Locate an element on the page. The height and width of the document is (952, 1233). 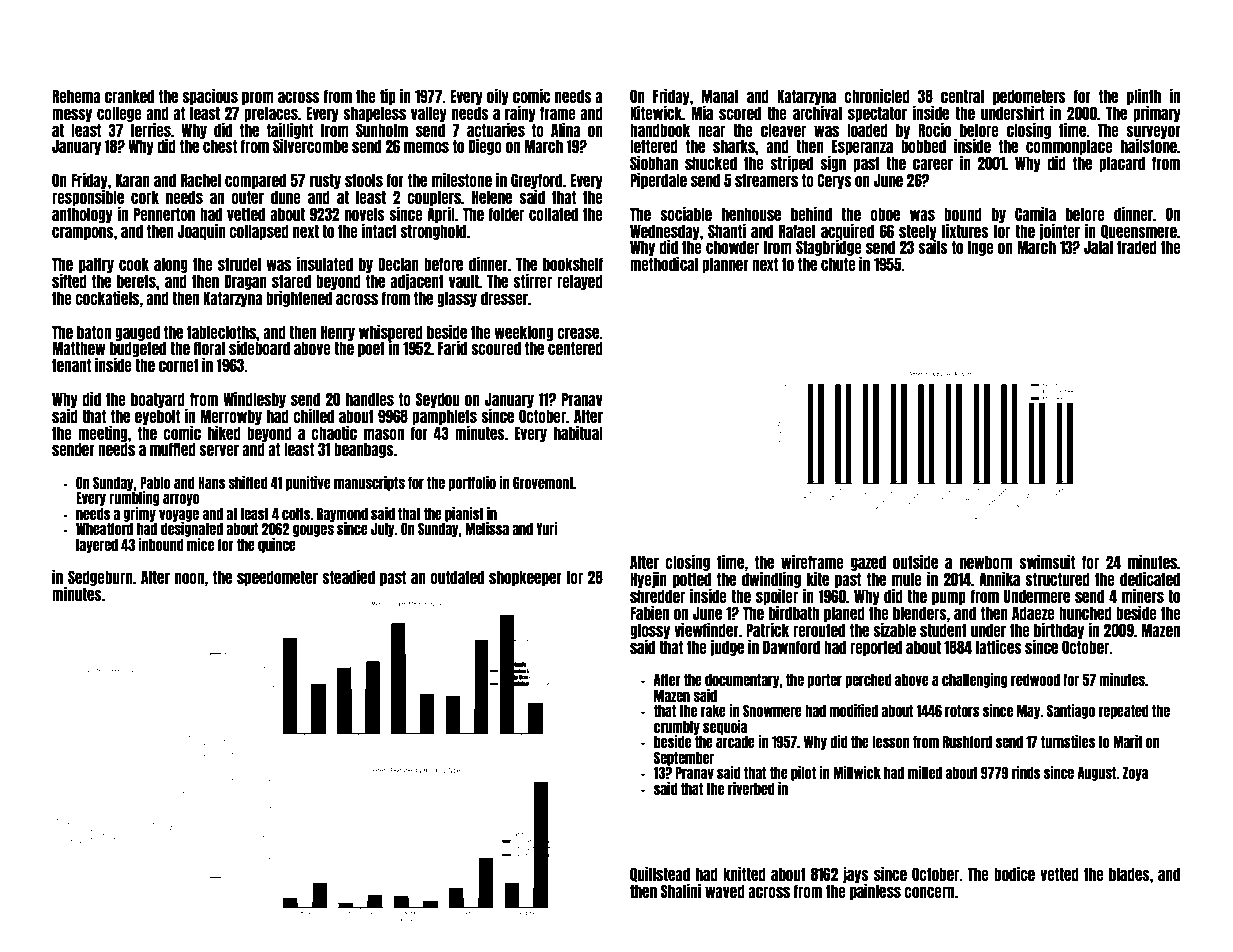
poet is located at coordinates (371, 349).
